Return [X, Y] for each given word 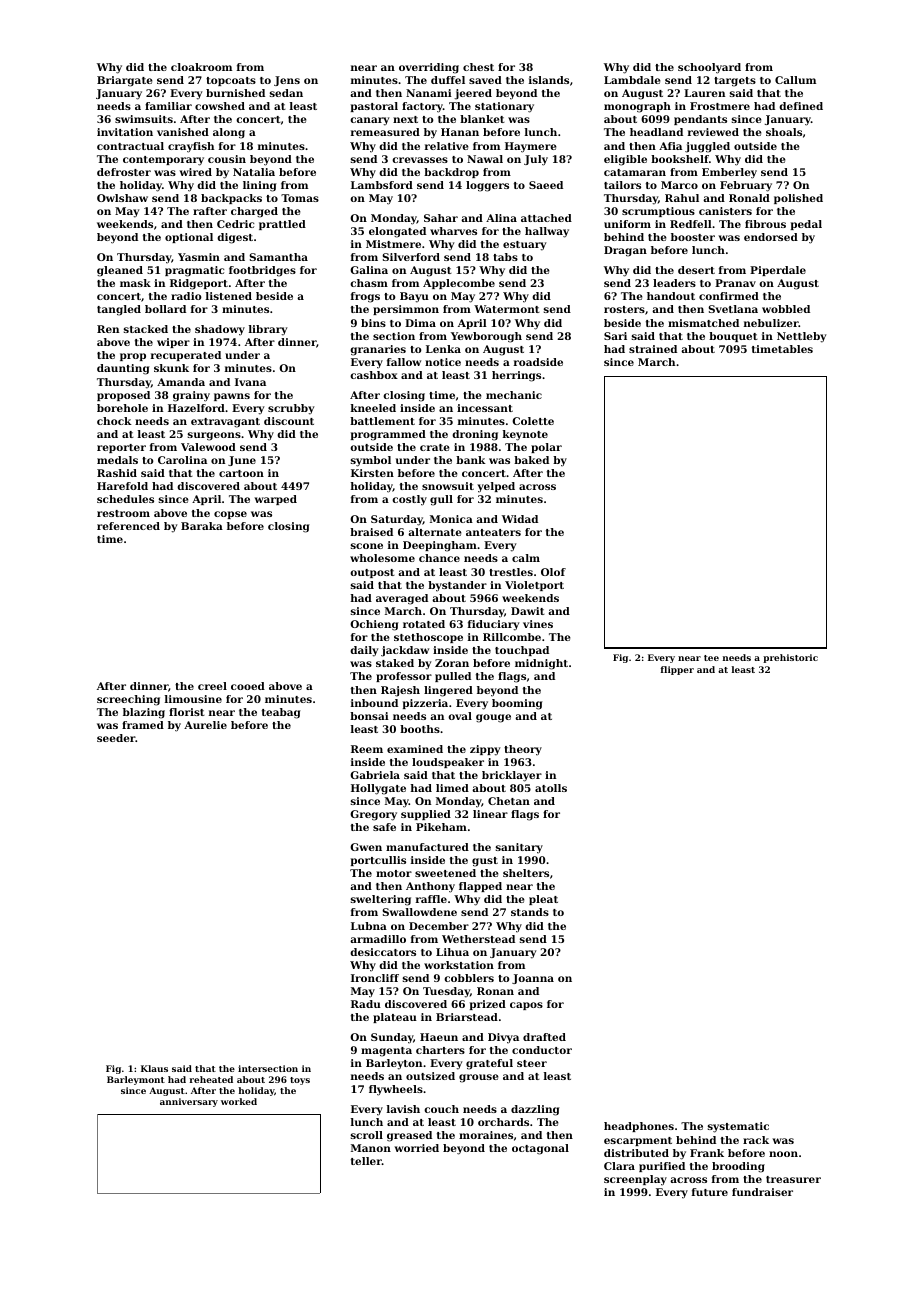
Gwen [366, 847]
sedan [286, 93]
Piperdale [778, 271]
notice [443, 362]
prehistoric [790, 658]
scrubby [291, 409]
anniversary [189, 1102]
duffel [448, 80]
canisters [725, 211]
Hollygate [378, 789]
